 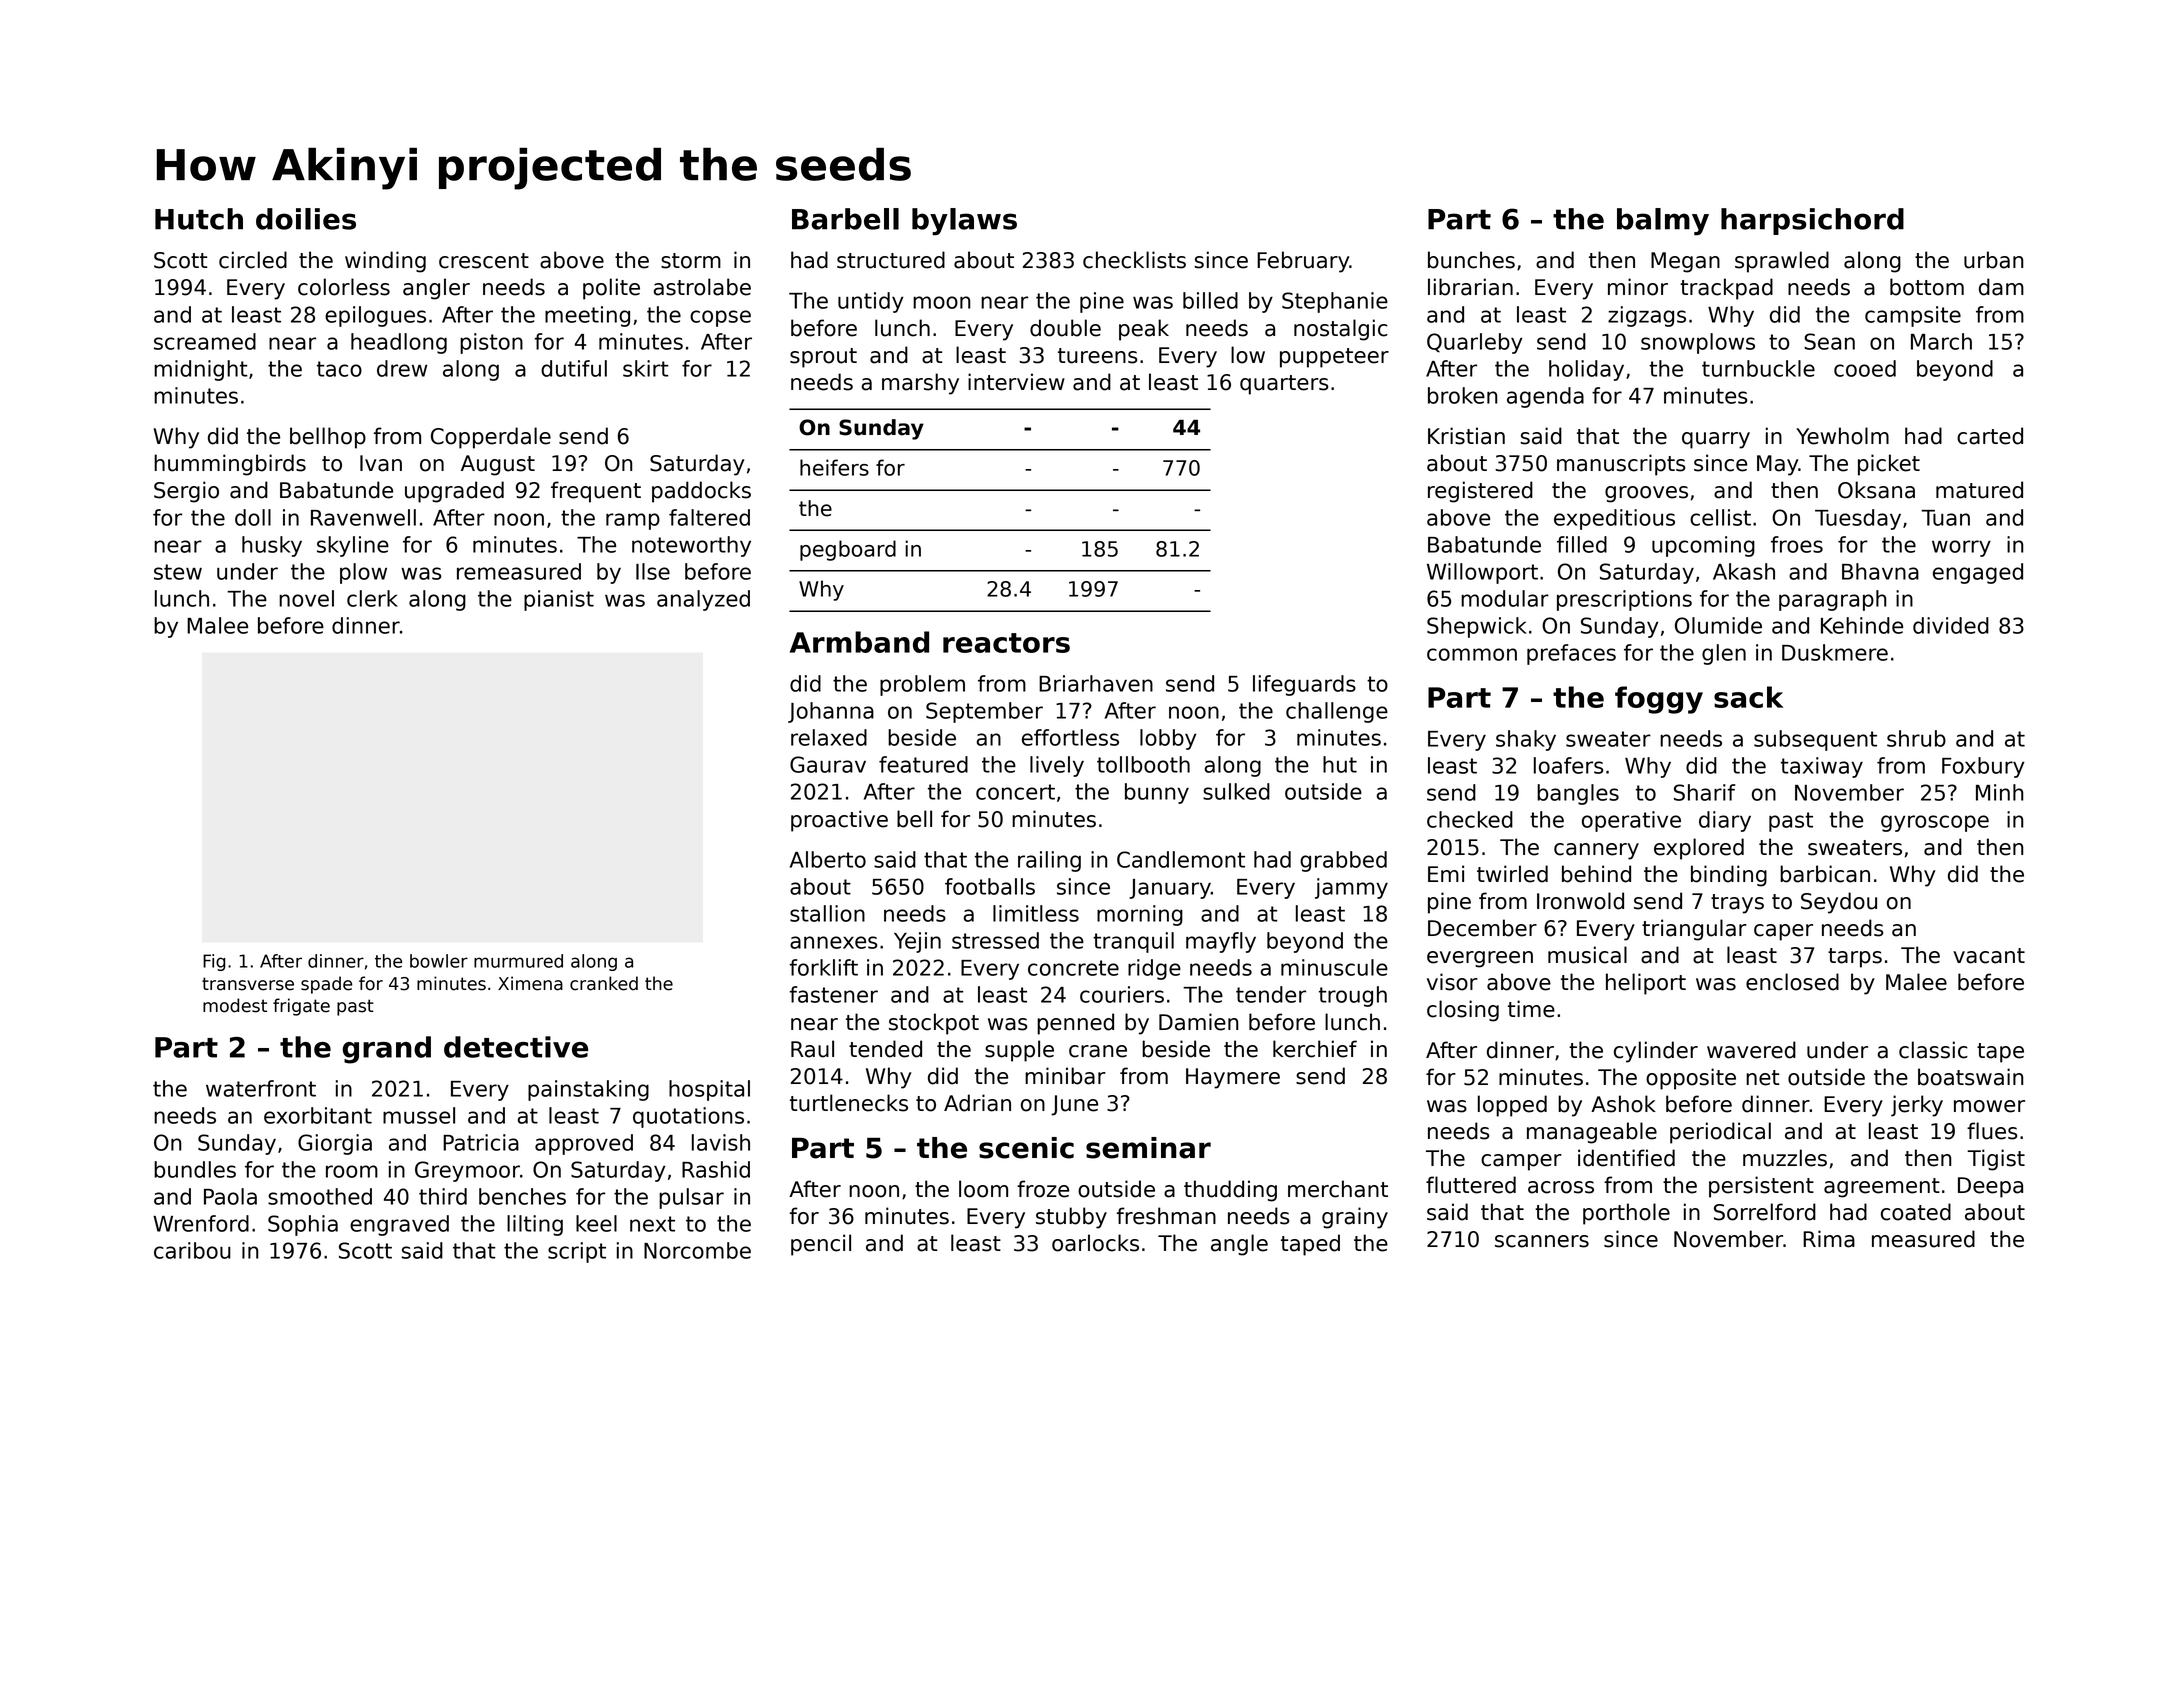 What do you see at coordinates (1271, 994) in the screenshot?
I see `tender` at bounding box center [1271, 994].
